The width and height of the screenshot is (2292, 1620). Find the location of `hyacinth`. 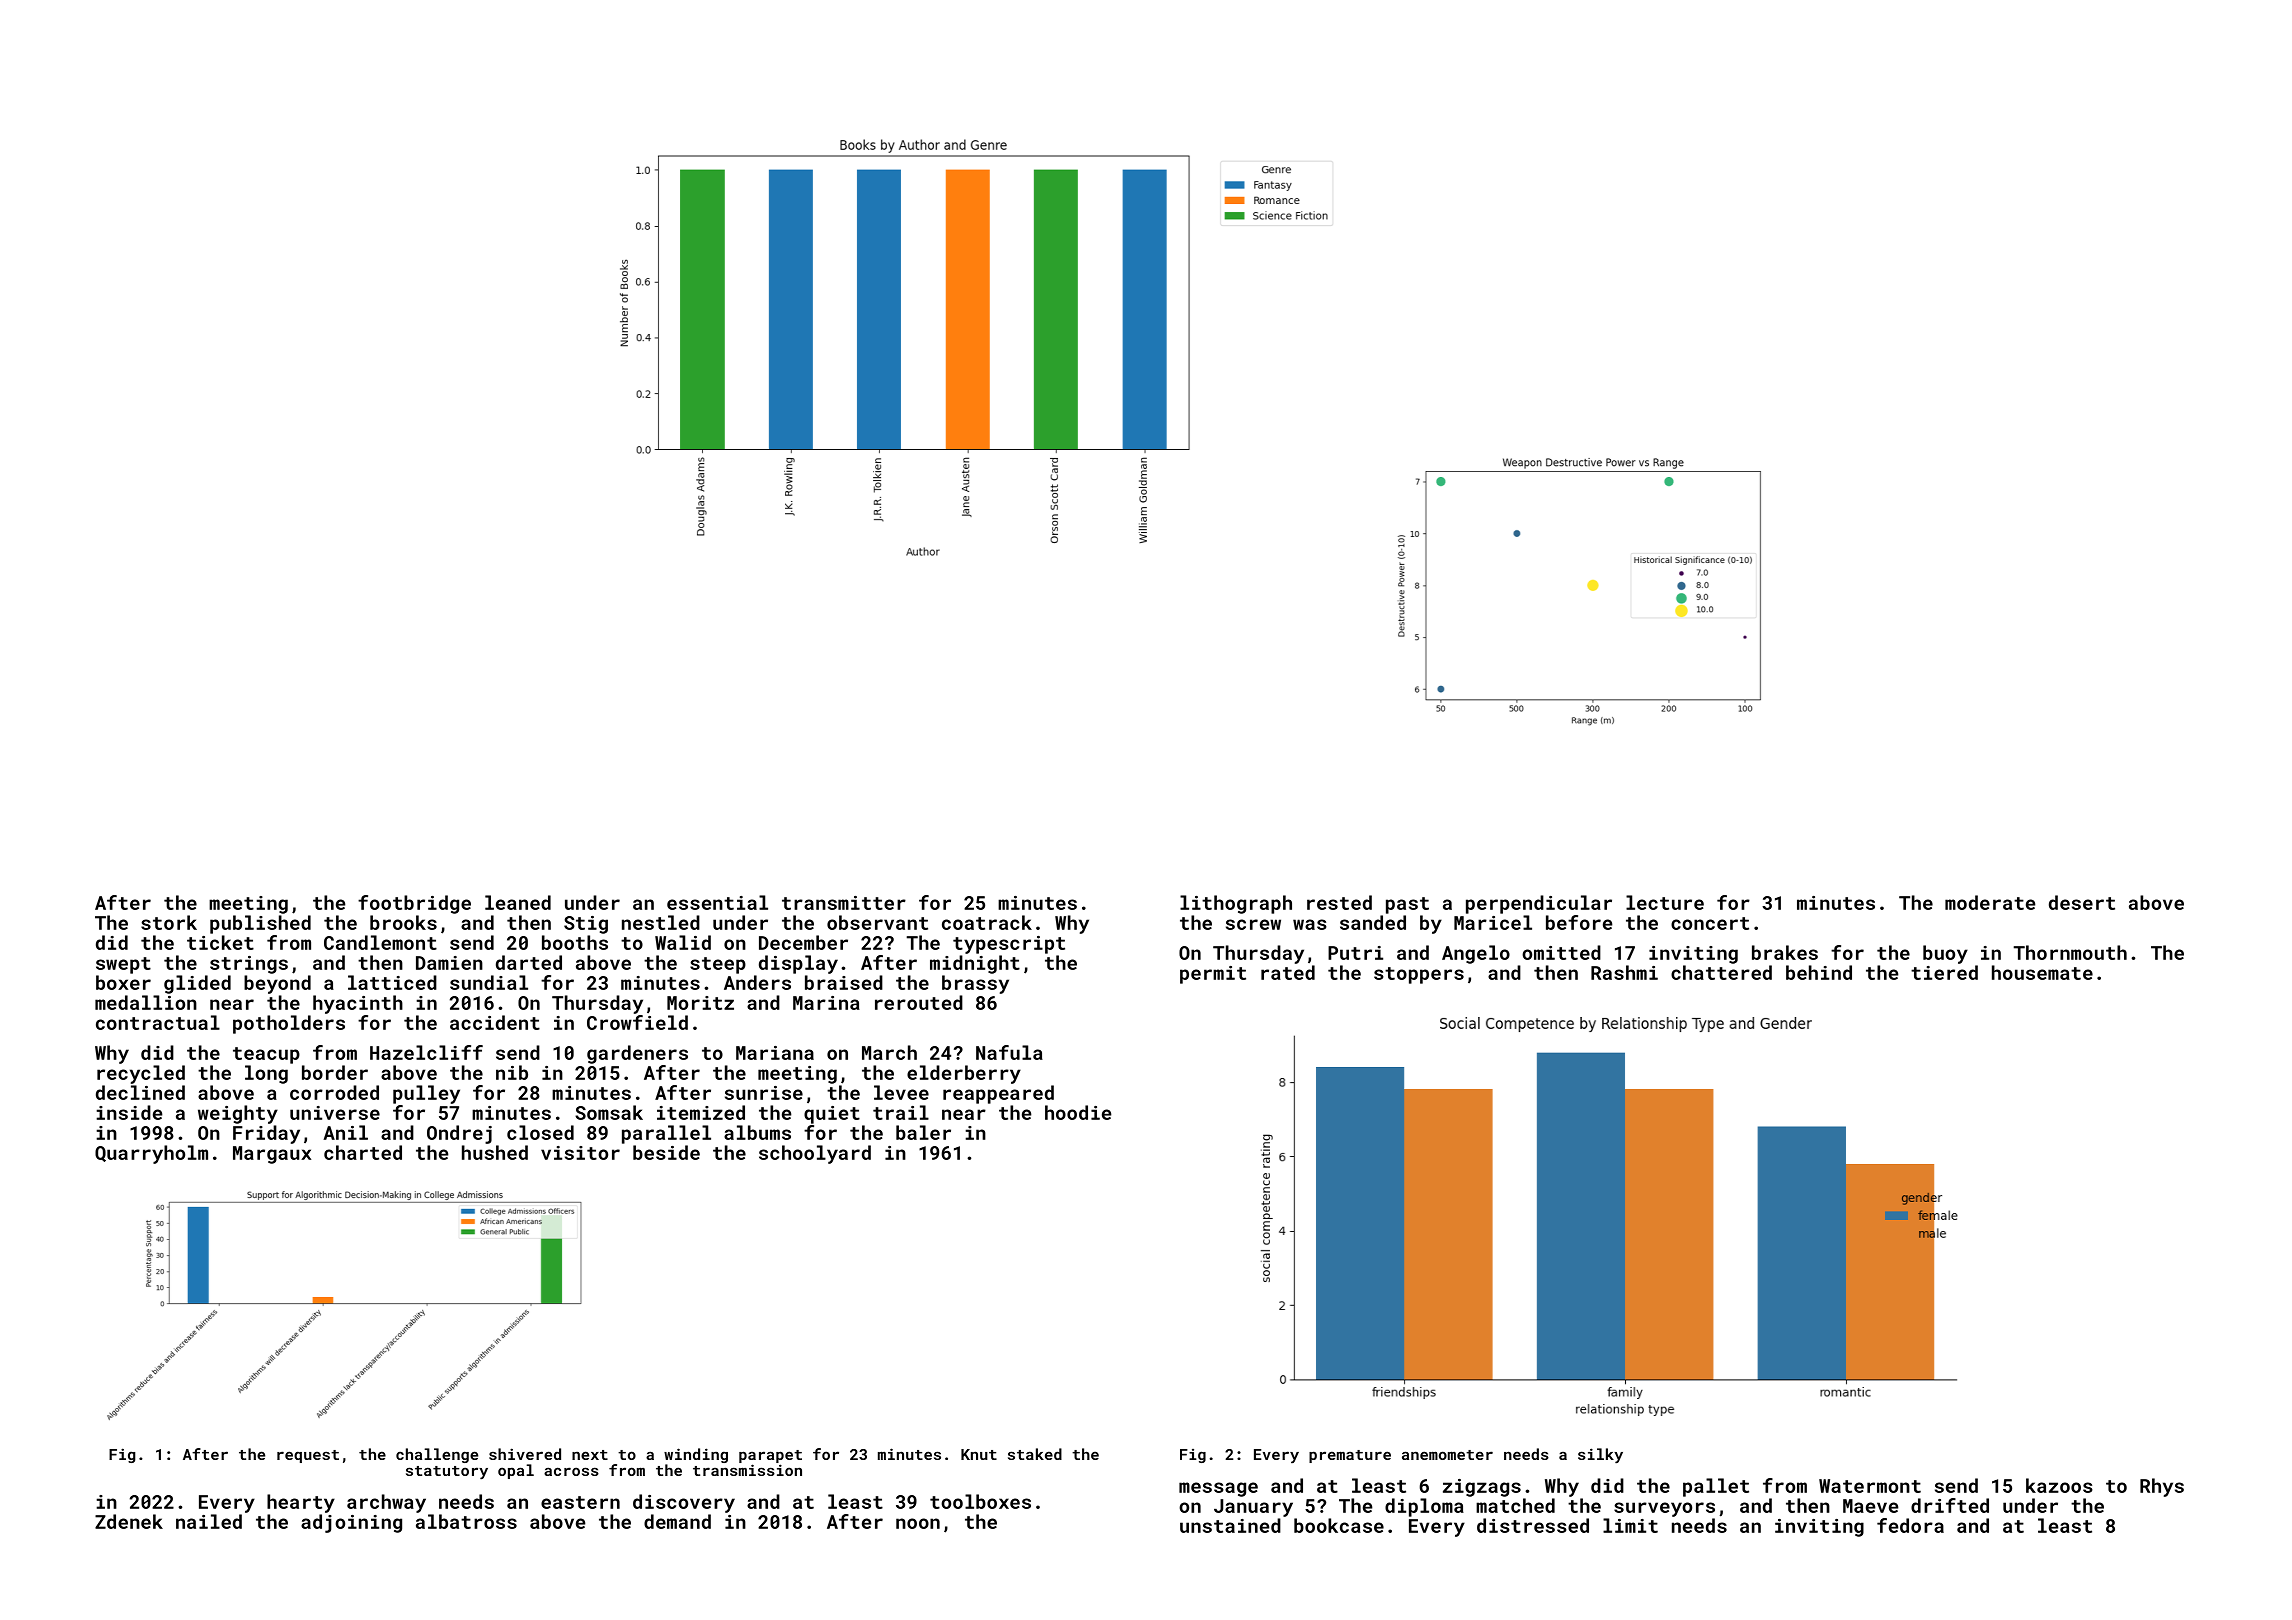

hyacinth is located at coordinates (358, 1004).
